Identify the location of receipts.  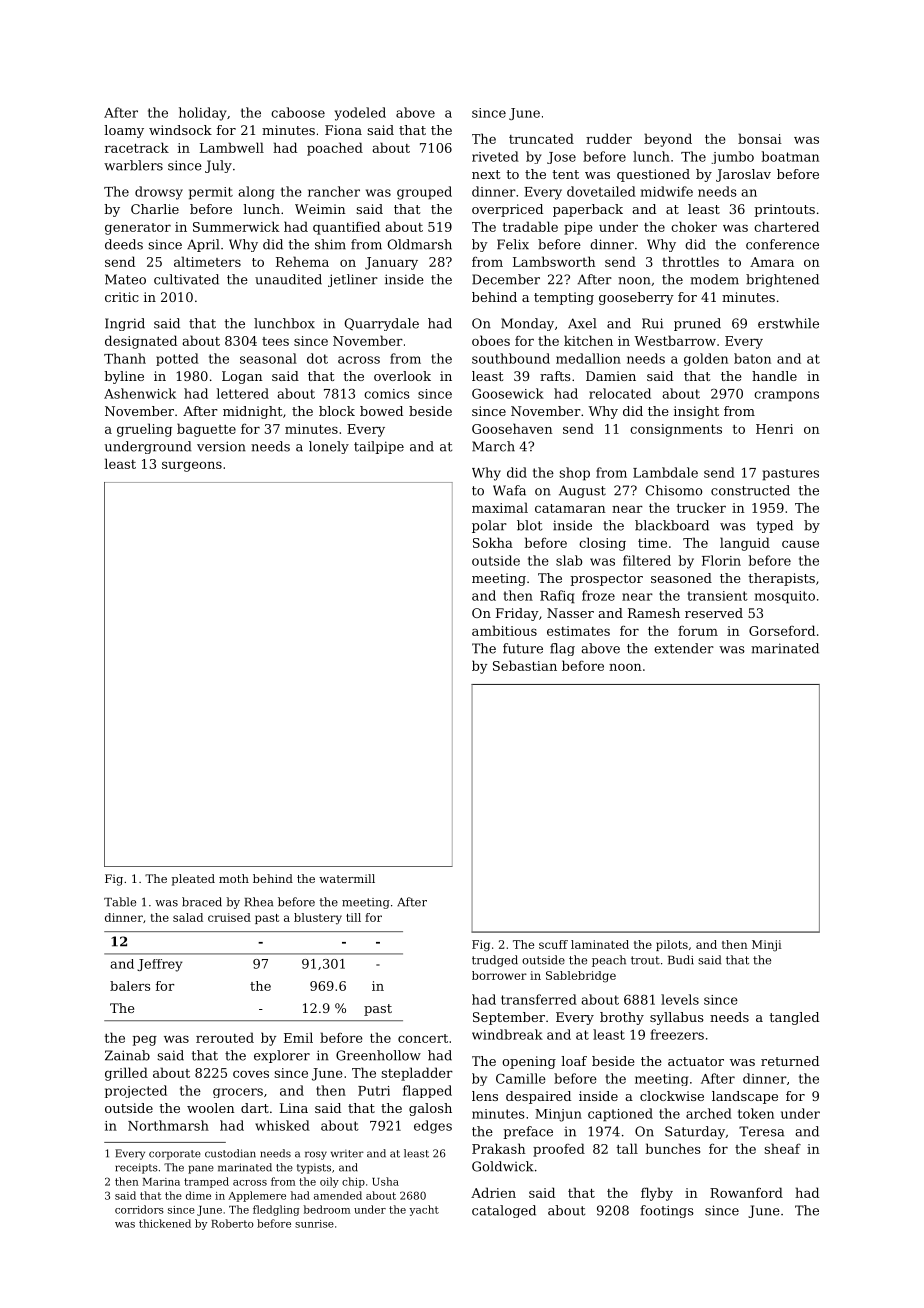
(136, 1168).
